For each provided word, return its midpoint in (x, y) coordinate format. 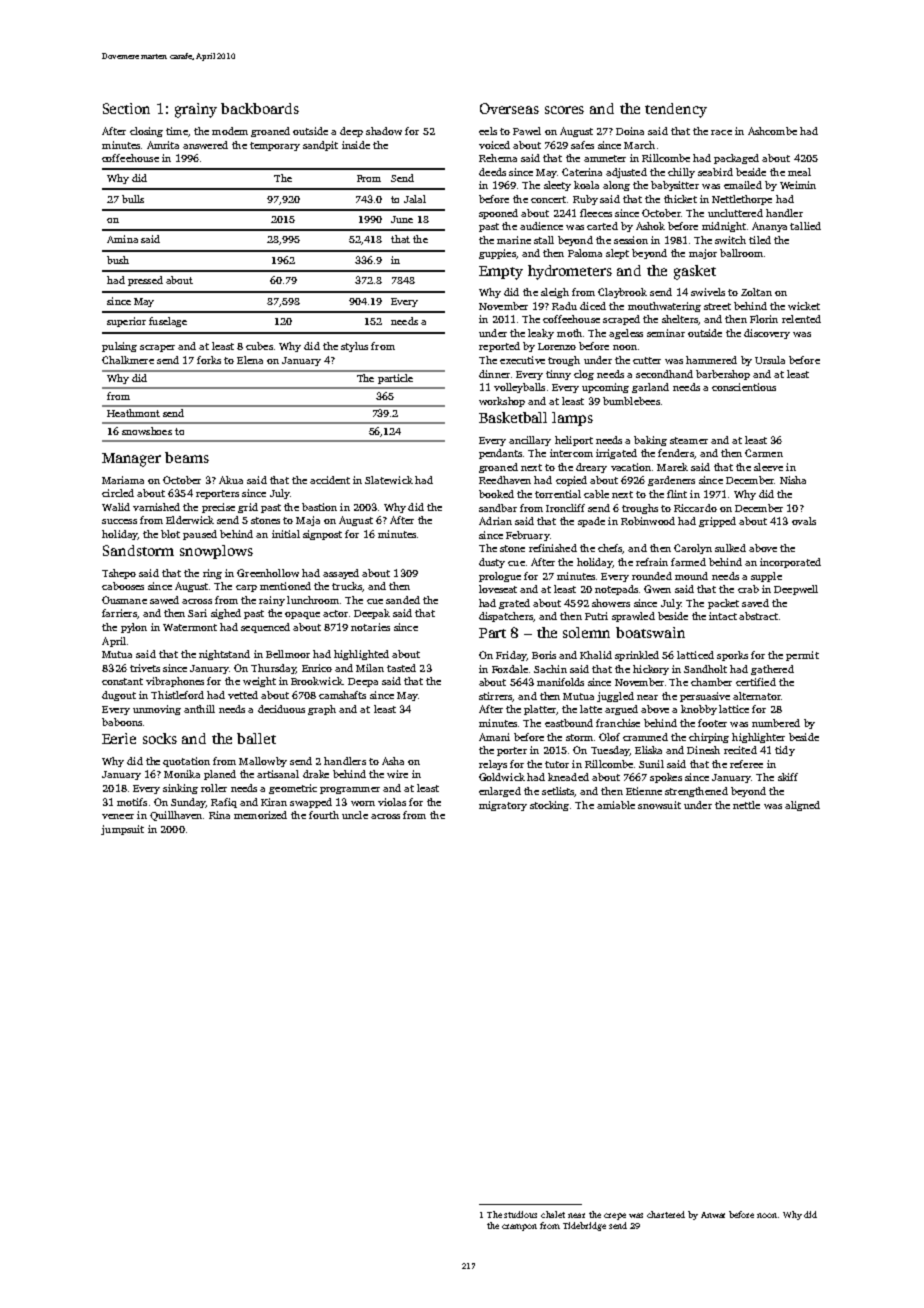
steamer (689, 440)
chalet (553, 1214)
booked (496, 494)
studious (520, 1214)
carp (246, 588)
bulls (133, 199)
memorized (260, 815)
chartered (666, 1214)
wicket (804, 306)
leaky (541, 334)
